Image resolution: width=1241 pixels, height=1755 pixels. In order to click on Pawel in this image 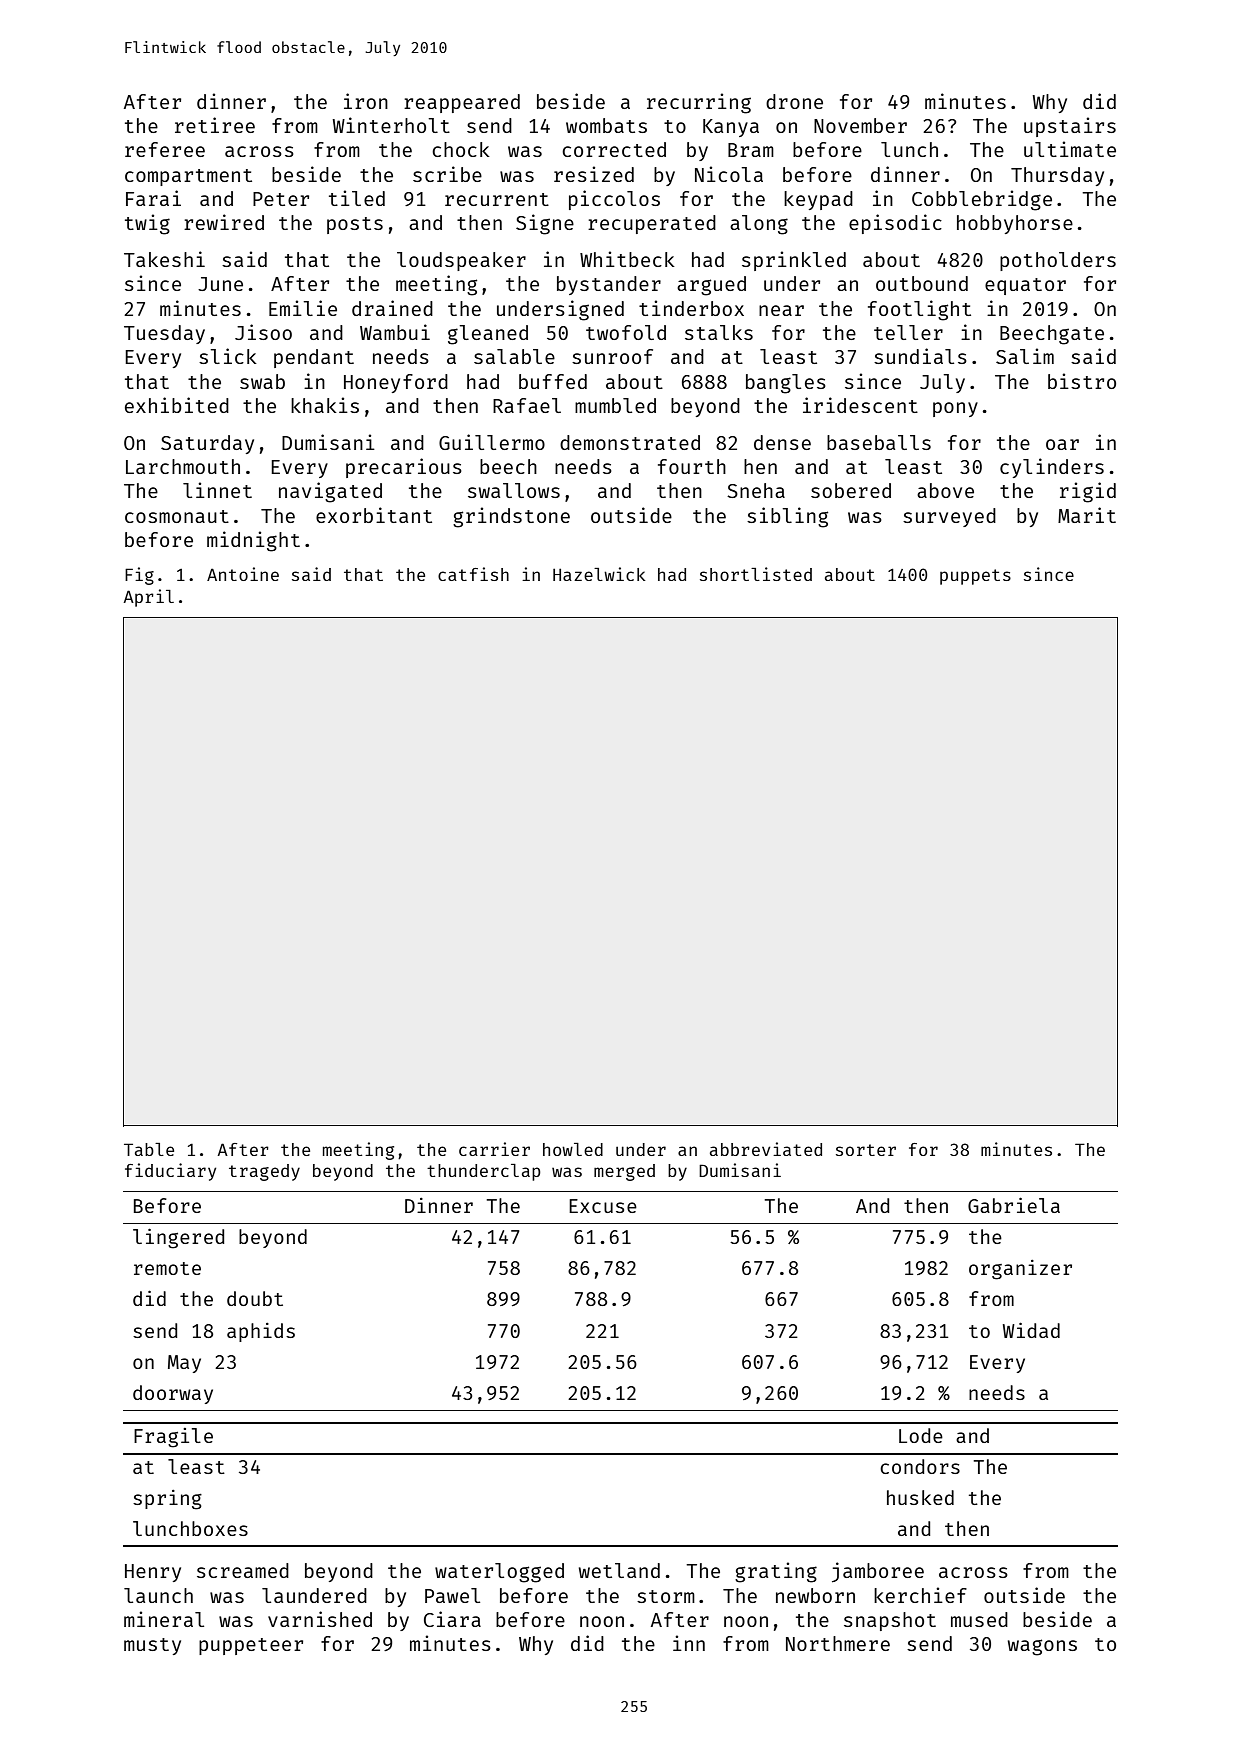, I will do `click(452, 1595)`.
